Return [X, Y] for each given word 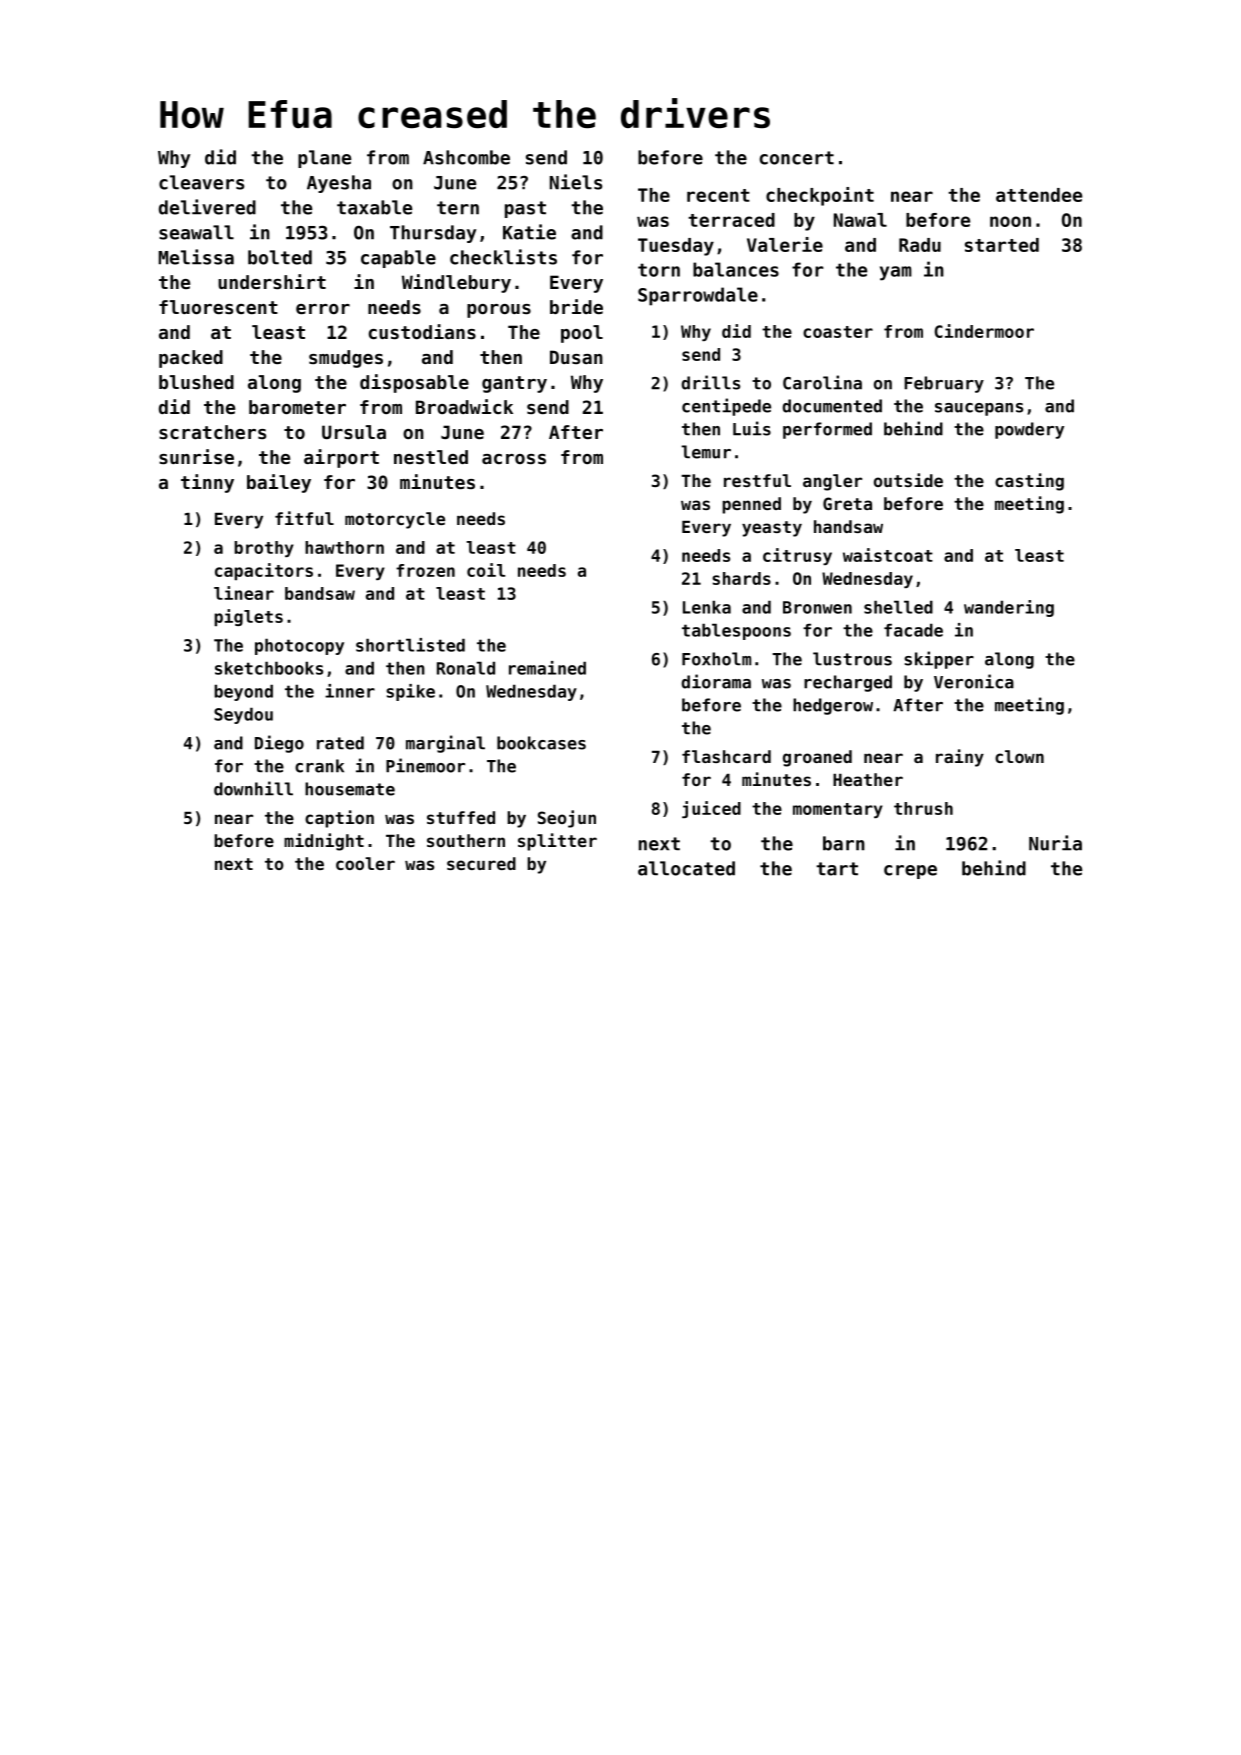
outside [908, 480]
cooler [365, 863]
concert [797, 158]
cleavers [201, 182]
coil [486, 570]
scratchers [212, 432]
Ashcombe [466, 157]
